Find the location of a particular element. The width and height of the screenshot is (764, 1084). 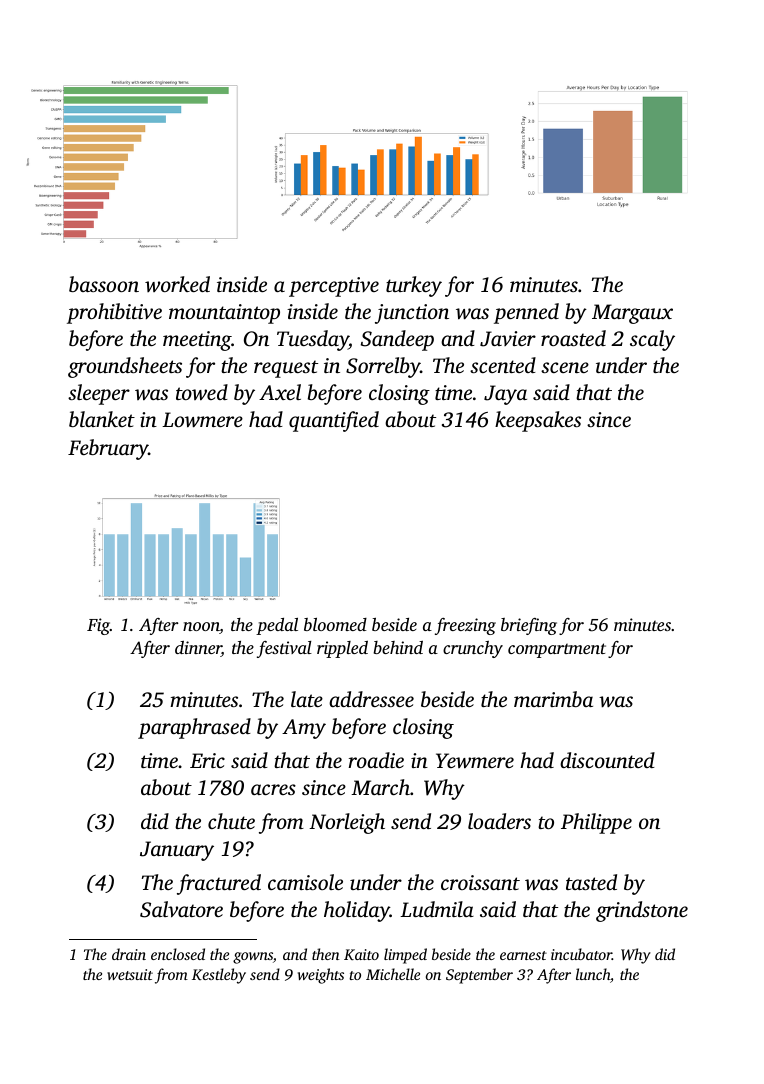

addressee is located at coordinates (371, 699).
